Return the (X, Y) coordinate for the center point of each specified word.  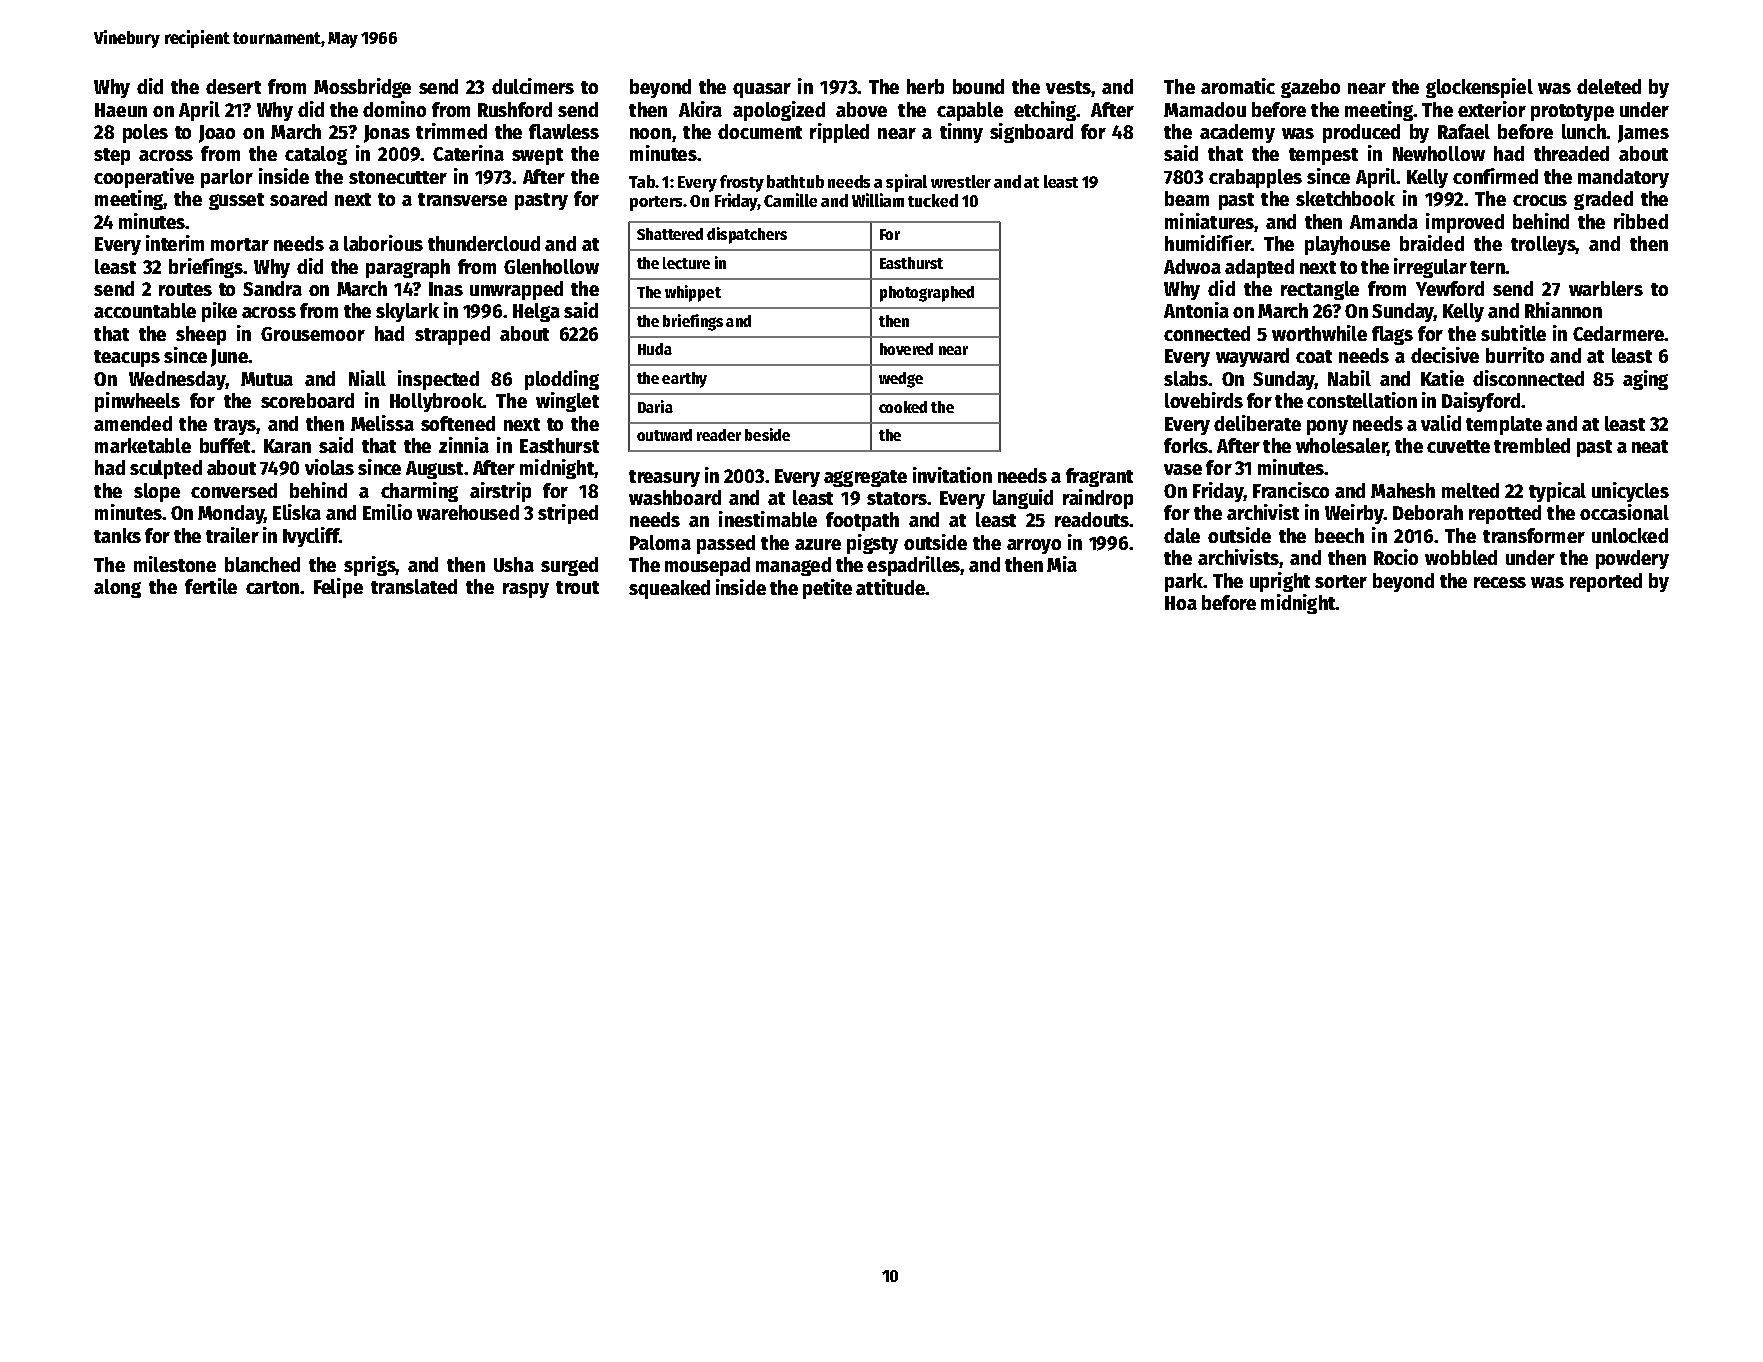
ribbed (1641, 221)
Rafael (1464, 131)
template (1504, 425)
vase (1183, 469)
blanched (262, 564)
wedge (901, 380)
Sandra (272, 288)
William (878, 200)
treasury (664, 478)
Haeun (121, 110)
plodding (562, 380)
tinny (961, 133)
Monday (231, 514)
